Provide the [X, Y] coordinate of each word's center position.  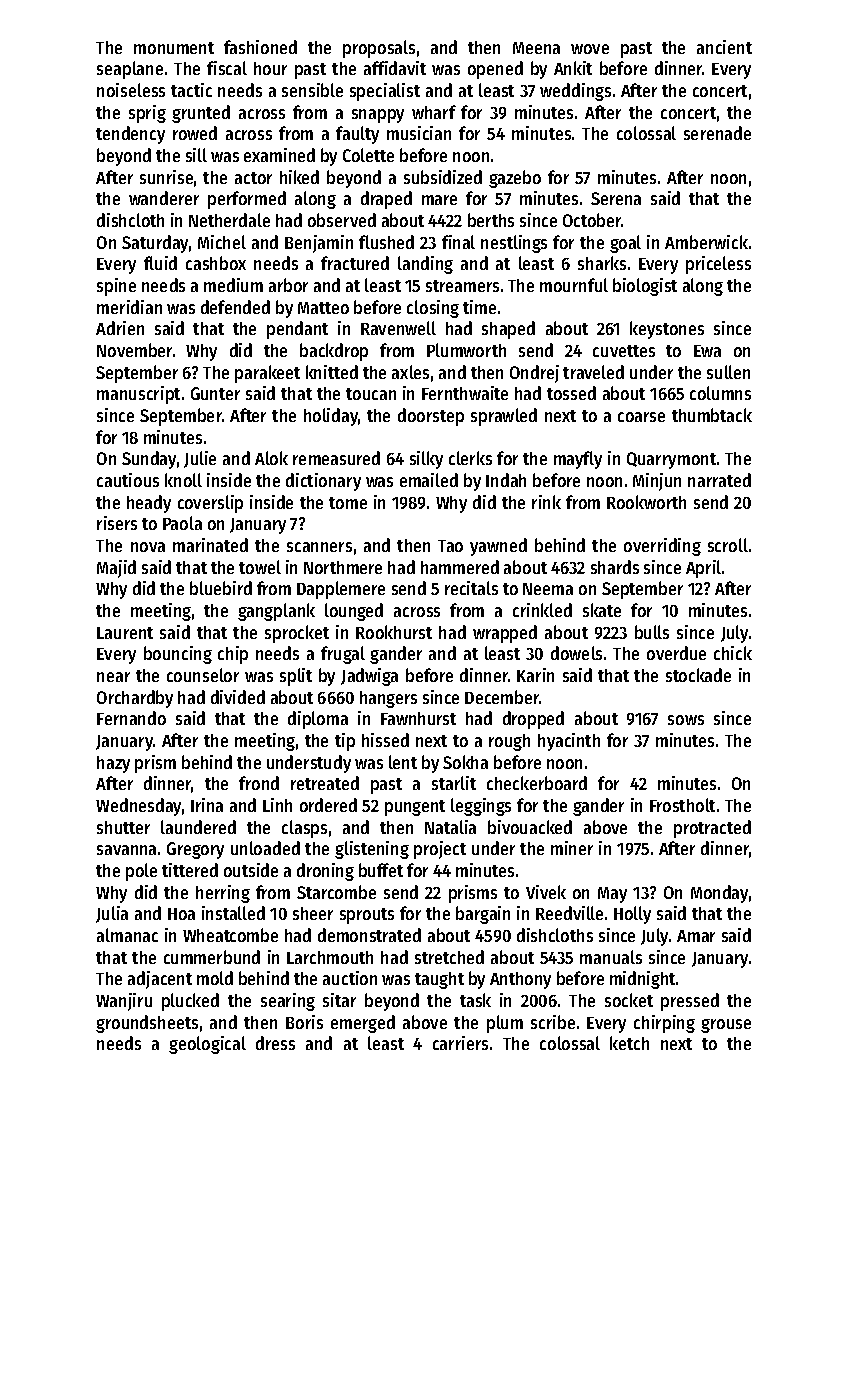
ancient [724, 47]
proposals [379, 49]
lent [403, 762]
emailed [429, 480]
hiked [299, 177]
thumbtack [712, 415]
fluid [160, 263]
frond [259, 783]
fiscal [227, 68]
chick [733, 653]
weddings [575, 92]
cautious [128, 480]
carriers [460, 1043]
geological [207, 1045]
